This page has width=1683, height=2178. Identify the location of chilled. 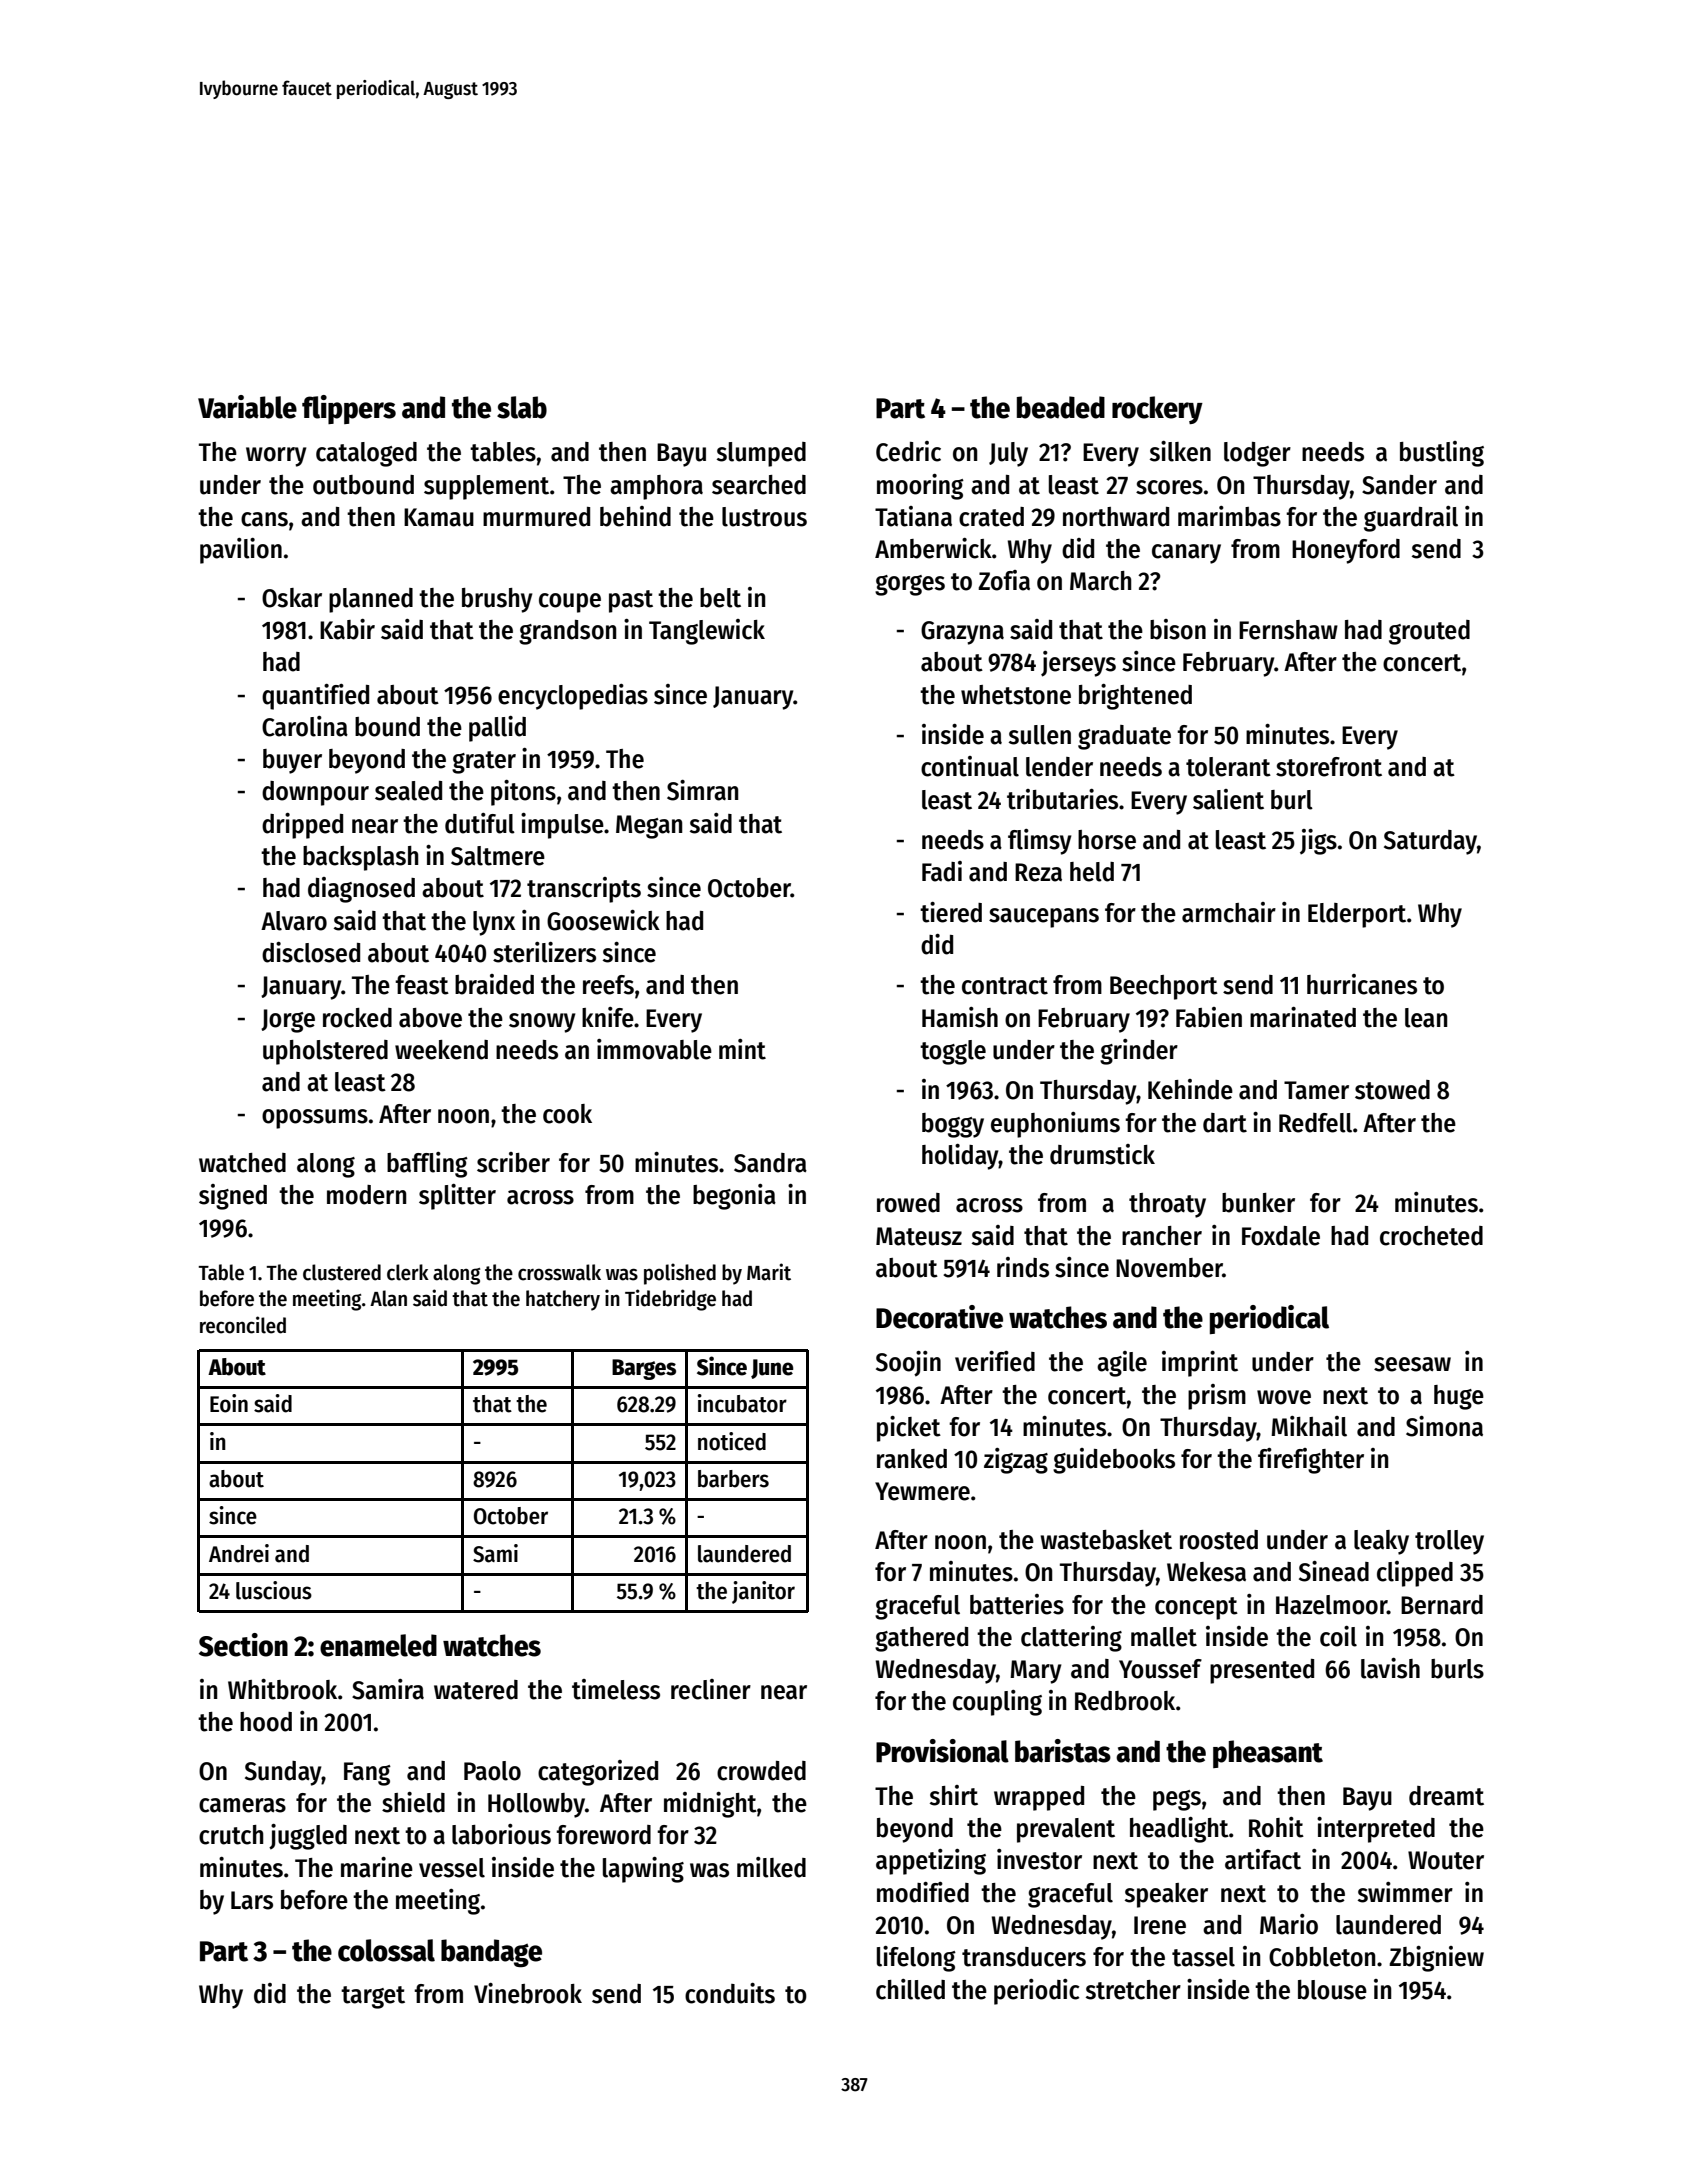
(910, 1989).
